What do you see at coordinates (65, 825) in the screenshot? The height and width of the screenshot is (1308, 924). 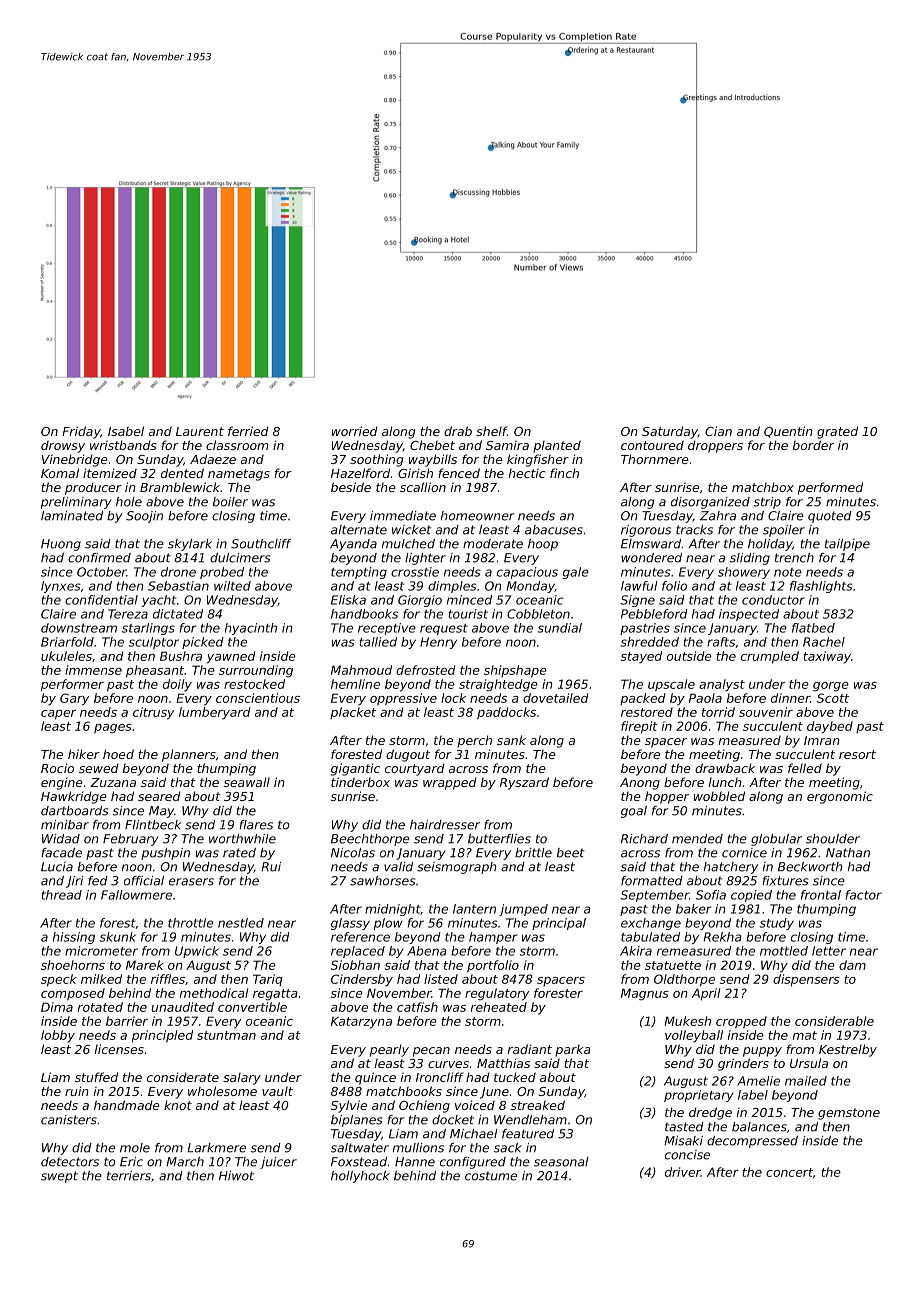 I see `minibar` at bounding box center [65, 825].
